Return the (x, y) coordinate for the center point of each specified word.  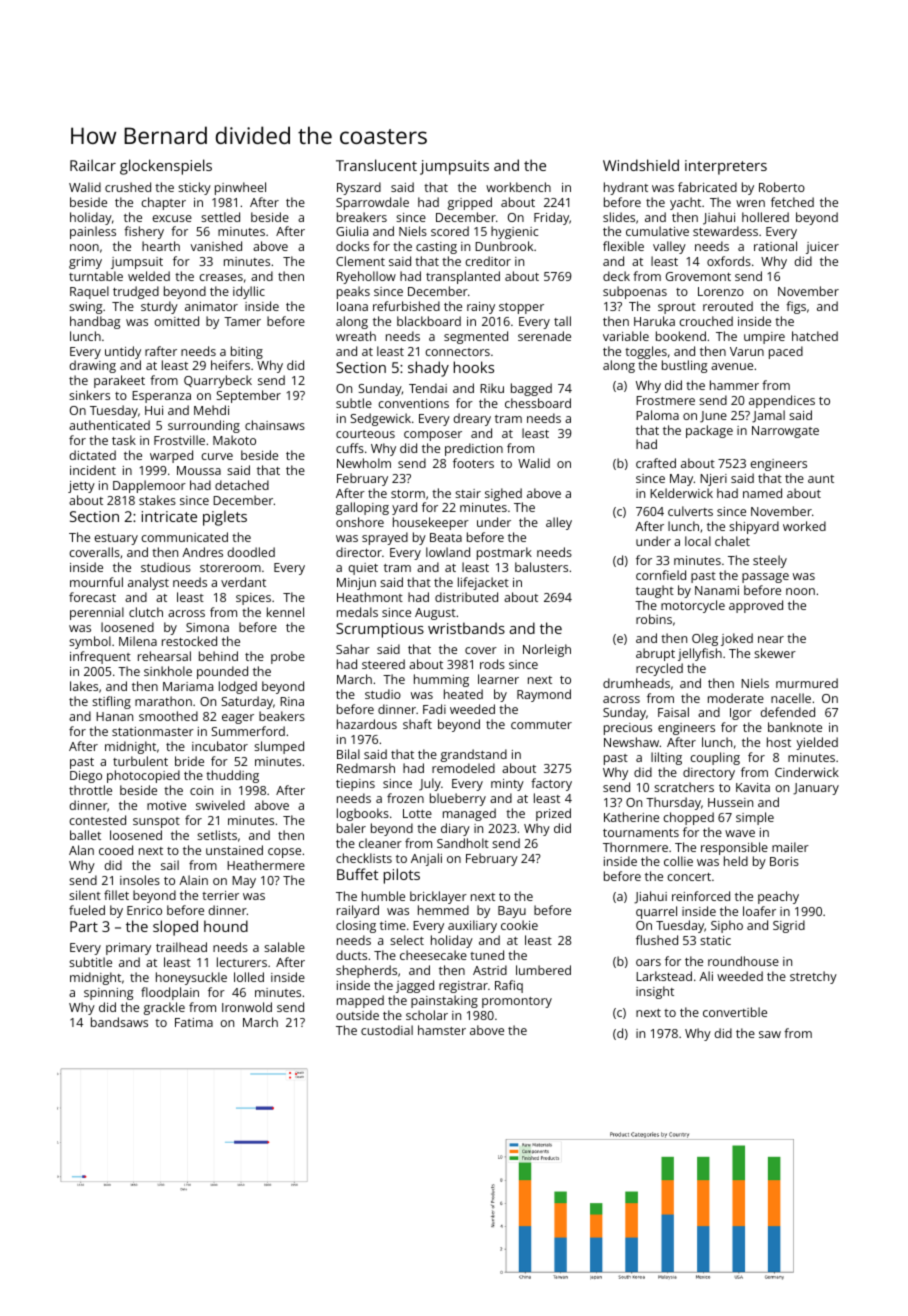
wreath (356, 336)
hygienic (514, 232)
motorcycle (693, 606)
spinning (108, 994)
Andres (202, 552)
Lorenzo (721, 291)
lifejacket (483, 583)
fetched (792, 202)
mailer (790, 847)
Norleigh (547, 650)
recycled (659, 669)
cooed (116, 850)
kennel (285, 612)
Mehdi (211, 410)
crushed (128, 187)
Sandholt (463, 843)
